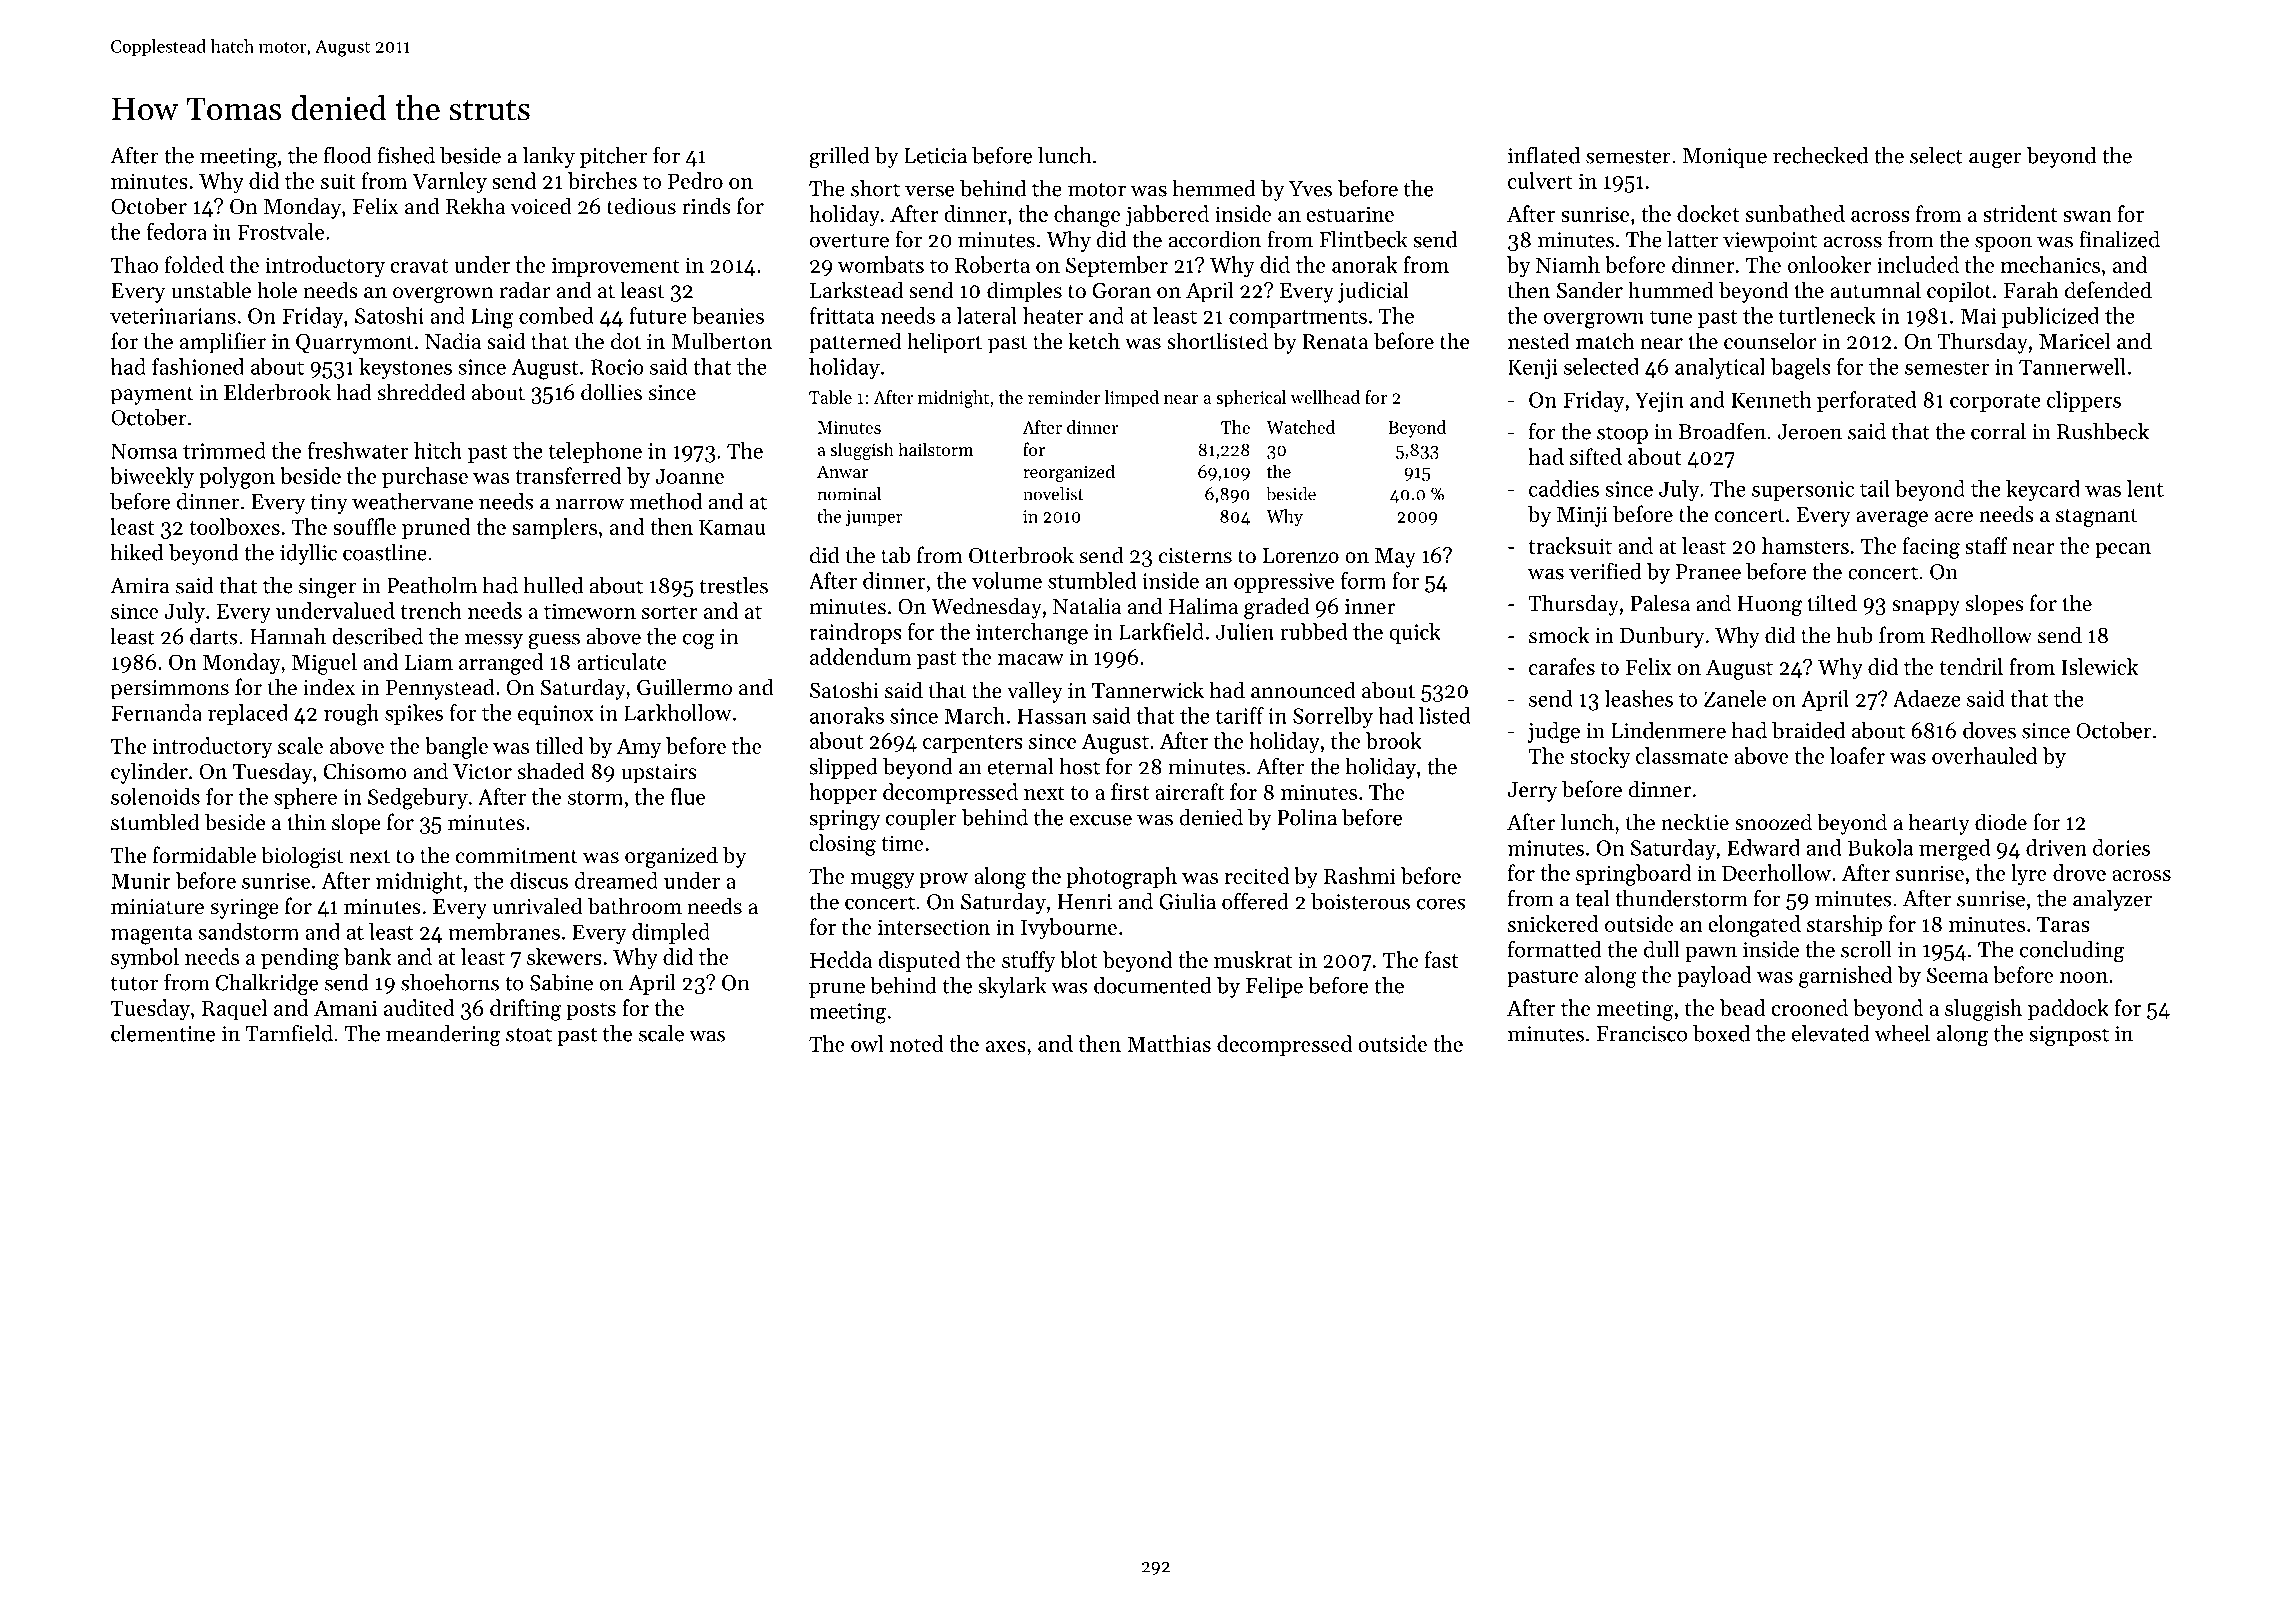 Image resolution: width=2282 pixels, height=1614 pixels. What do you see at coordinates (613, 157) in the image?
I see `pitcher` at bounding box center [613, 157].
